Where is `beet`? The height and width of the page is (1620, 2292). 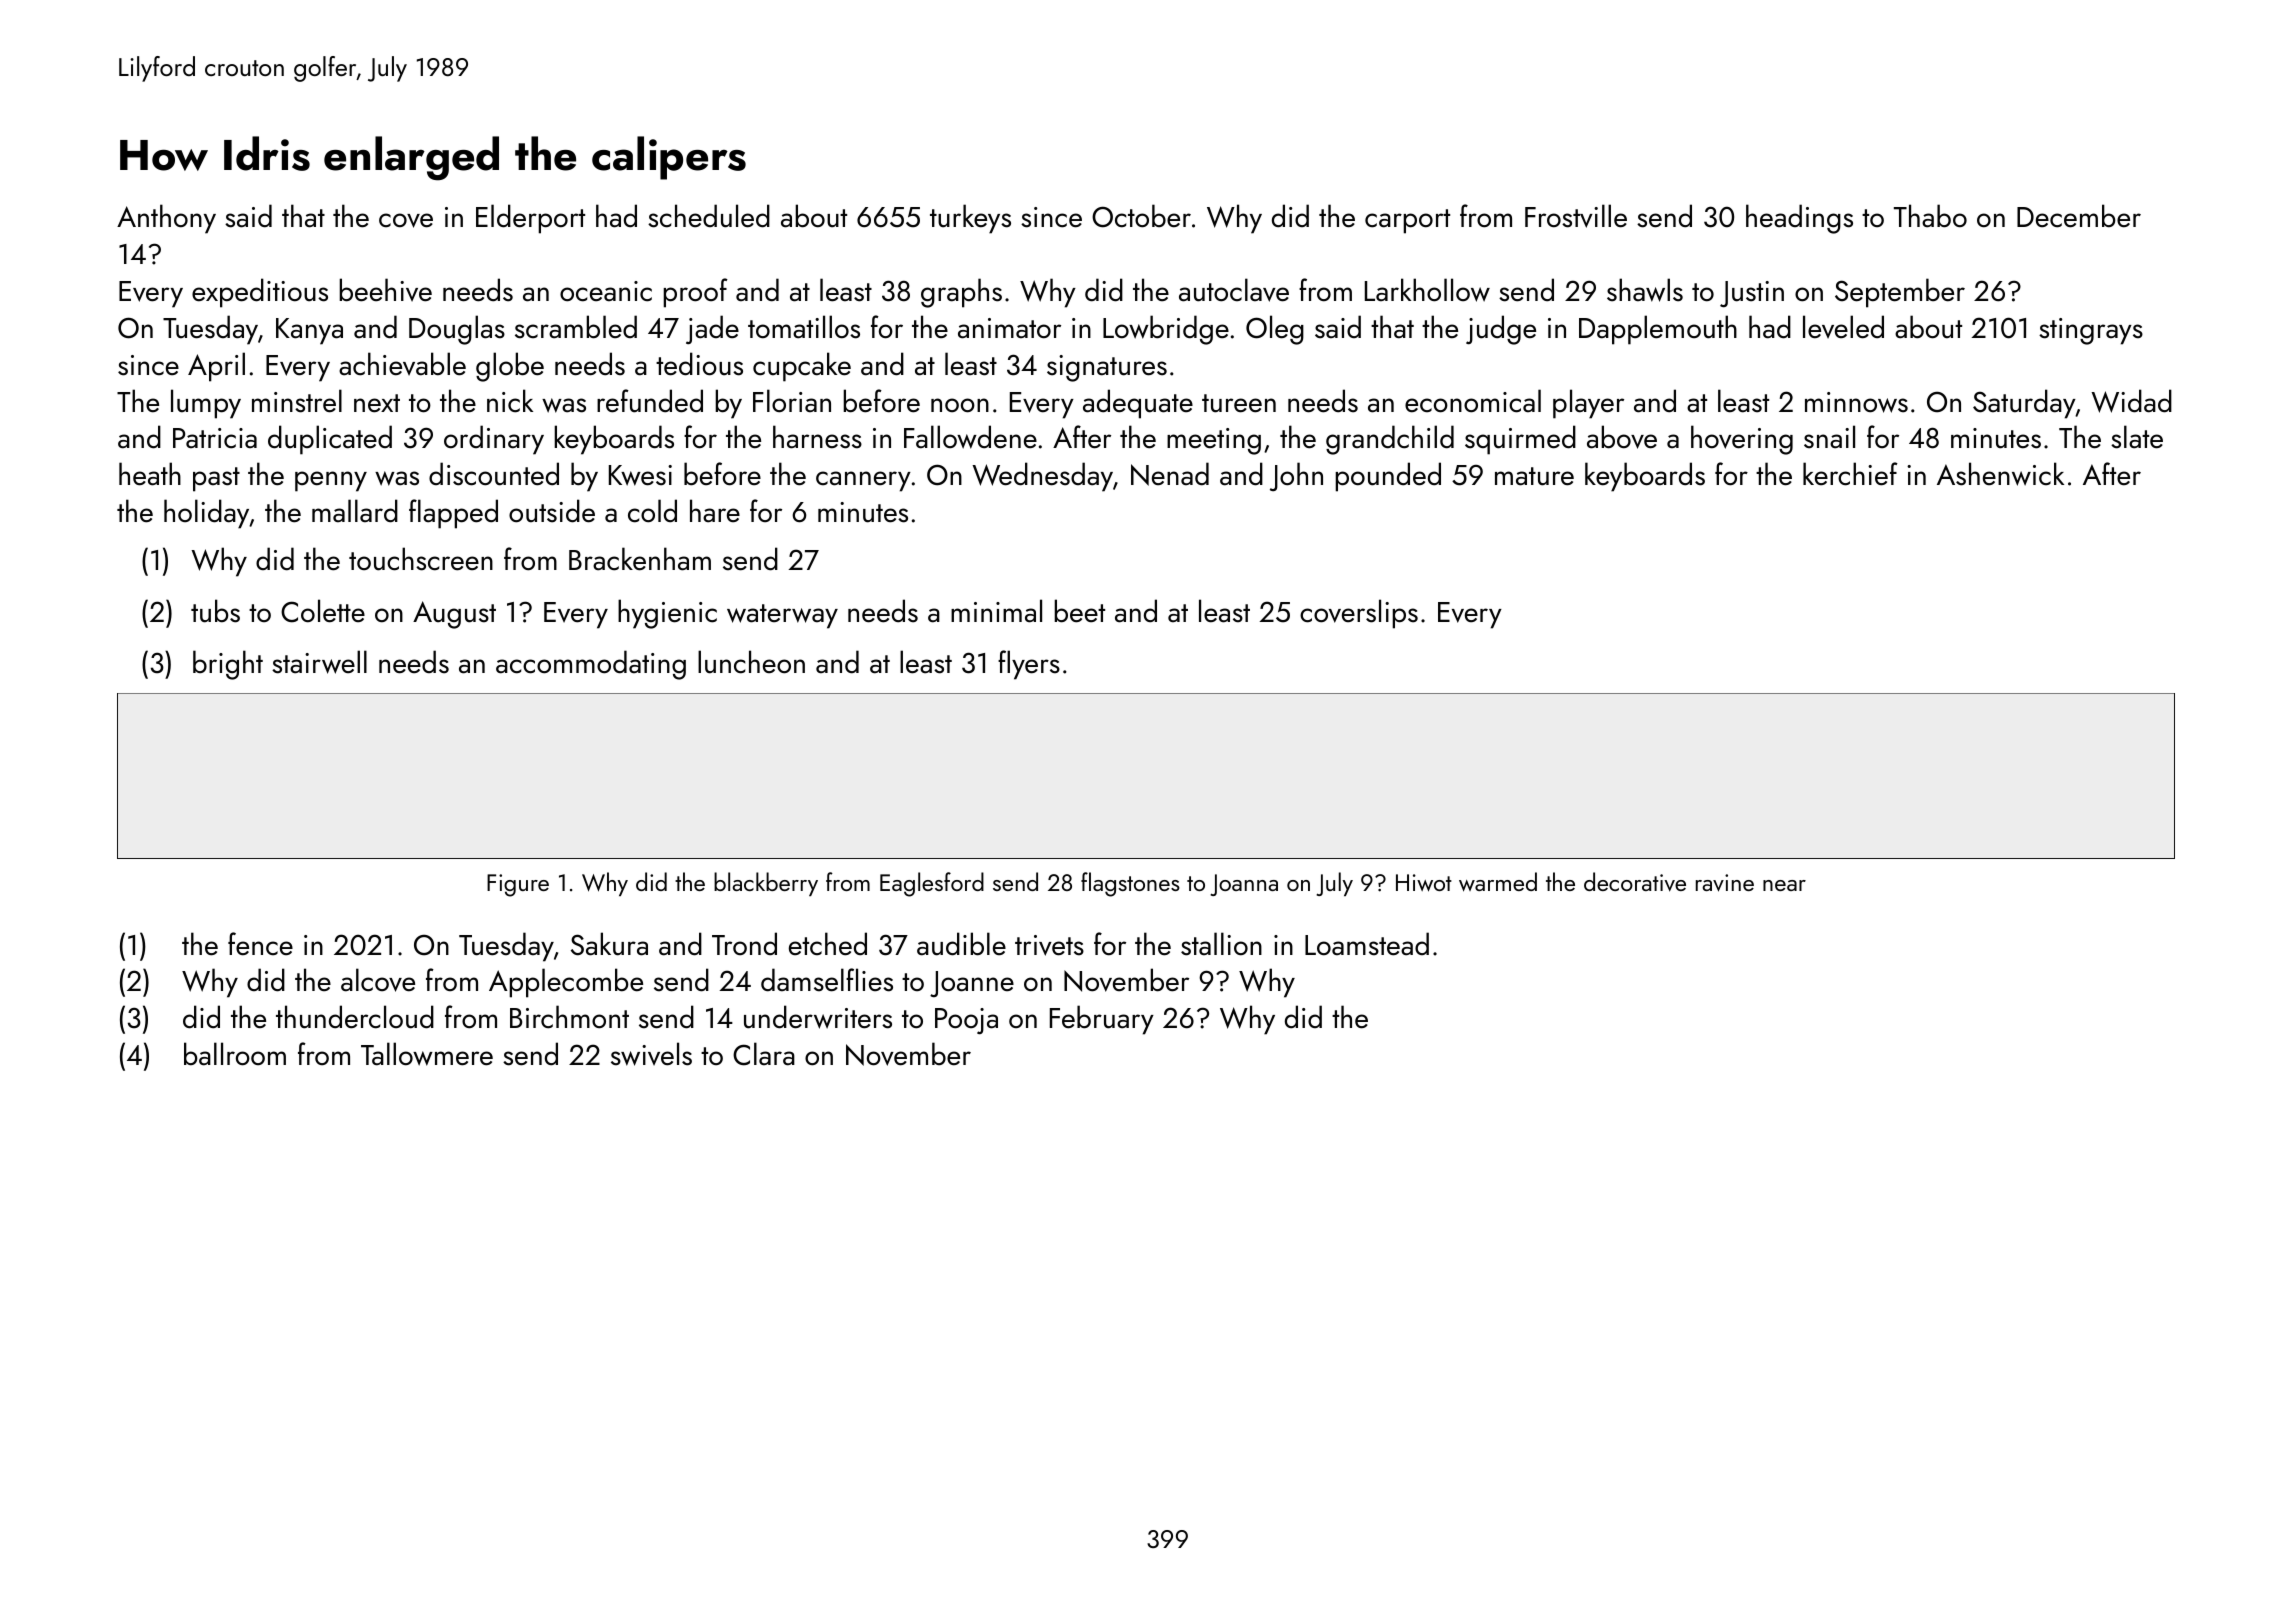 beet is located at coordinates (1079, 611).
